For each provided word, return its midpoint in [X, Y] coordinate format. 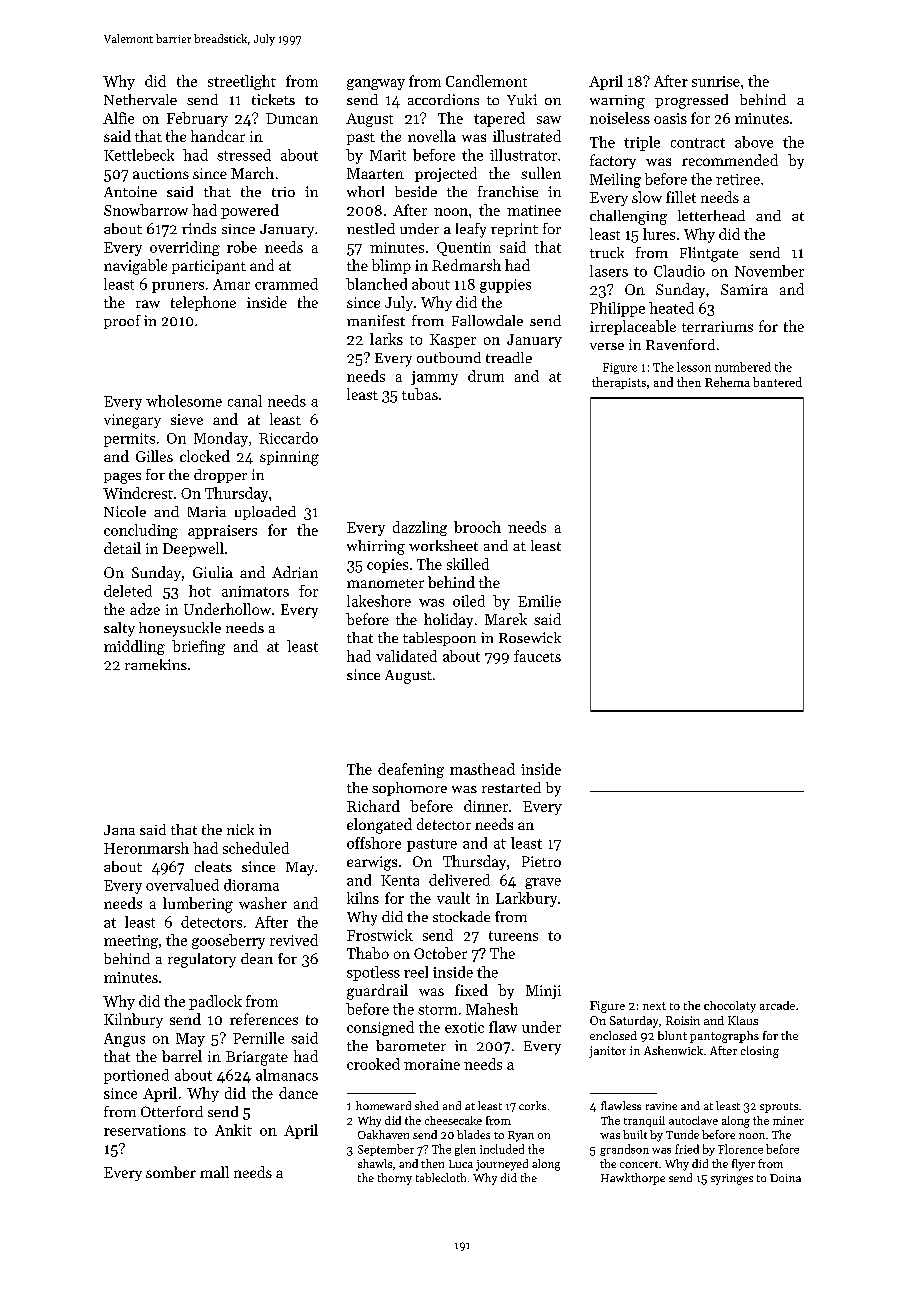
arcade [777, 1005]
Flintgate [709, 254]
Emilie [539, 601]
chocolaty [730, 1007]
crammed [286, 284]
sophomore [409, 789]
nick [240, 829]
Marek [506, 619]
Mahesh [492, 1009]
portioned [136, 1076]
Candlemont [486, 81]
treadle [509, 357]
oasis [670, 118]
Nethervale [140, 99]
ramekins [156, 664]
